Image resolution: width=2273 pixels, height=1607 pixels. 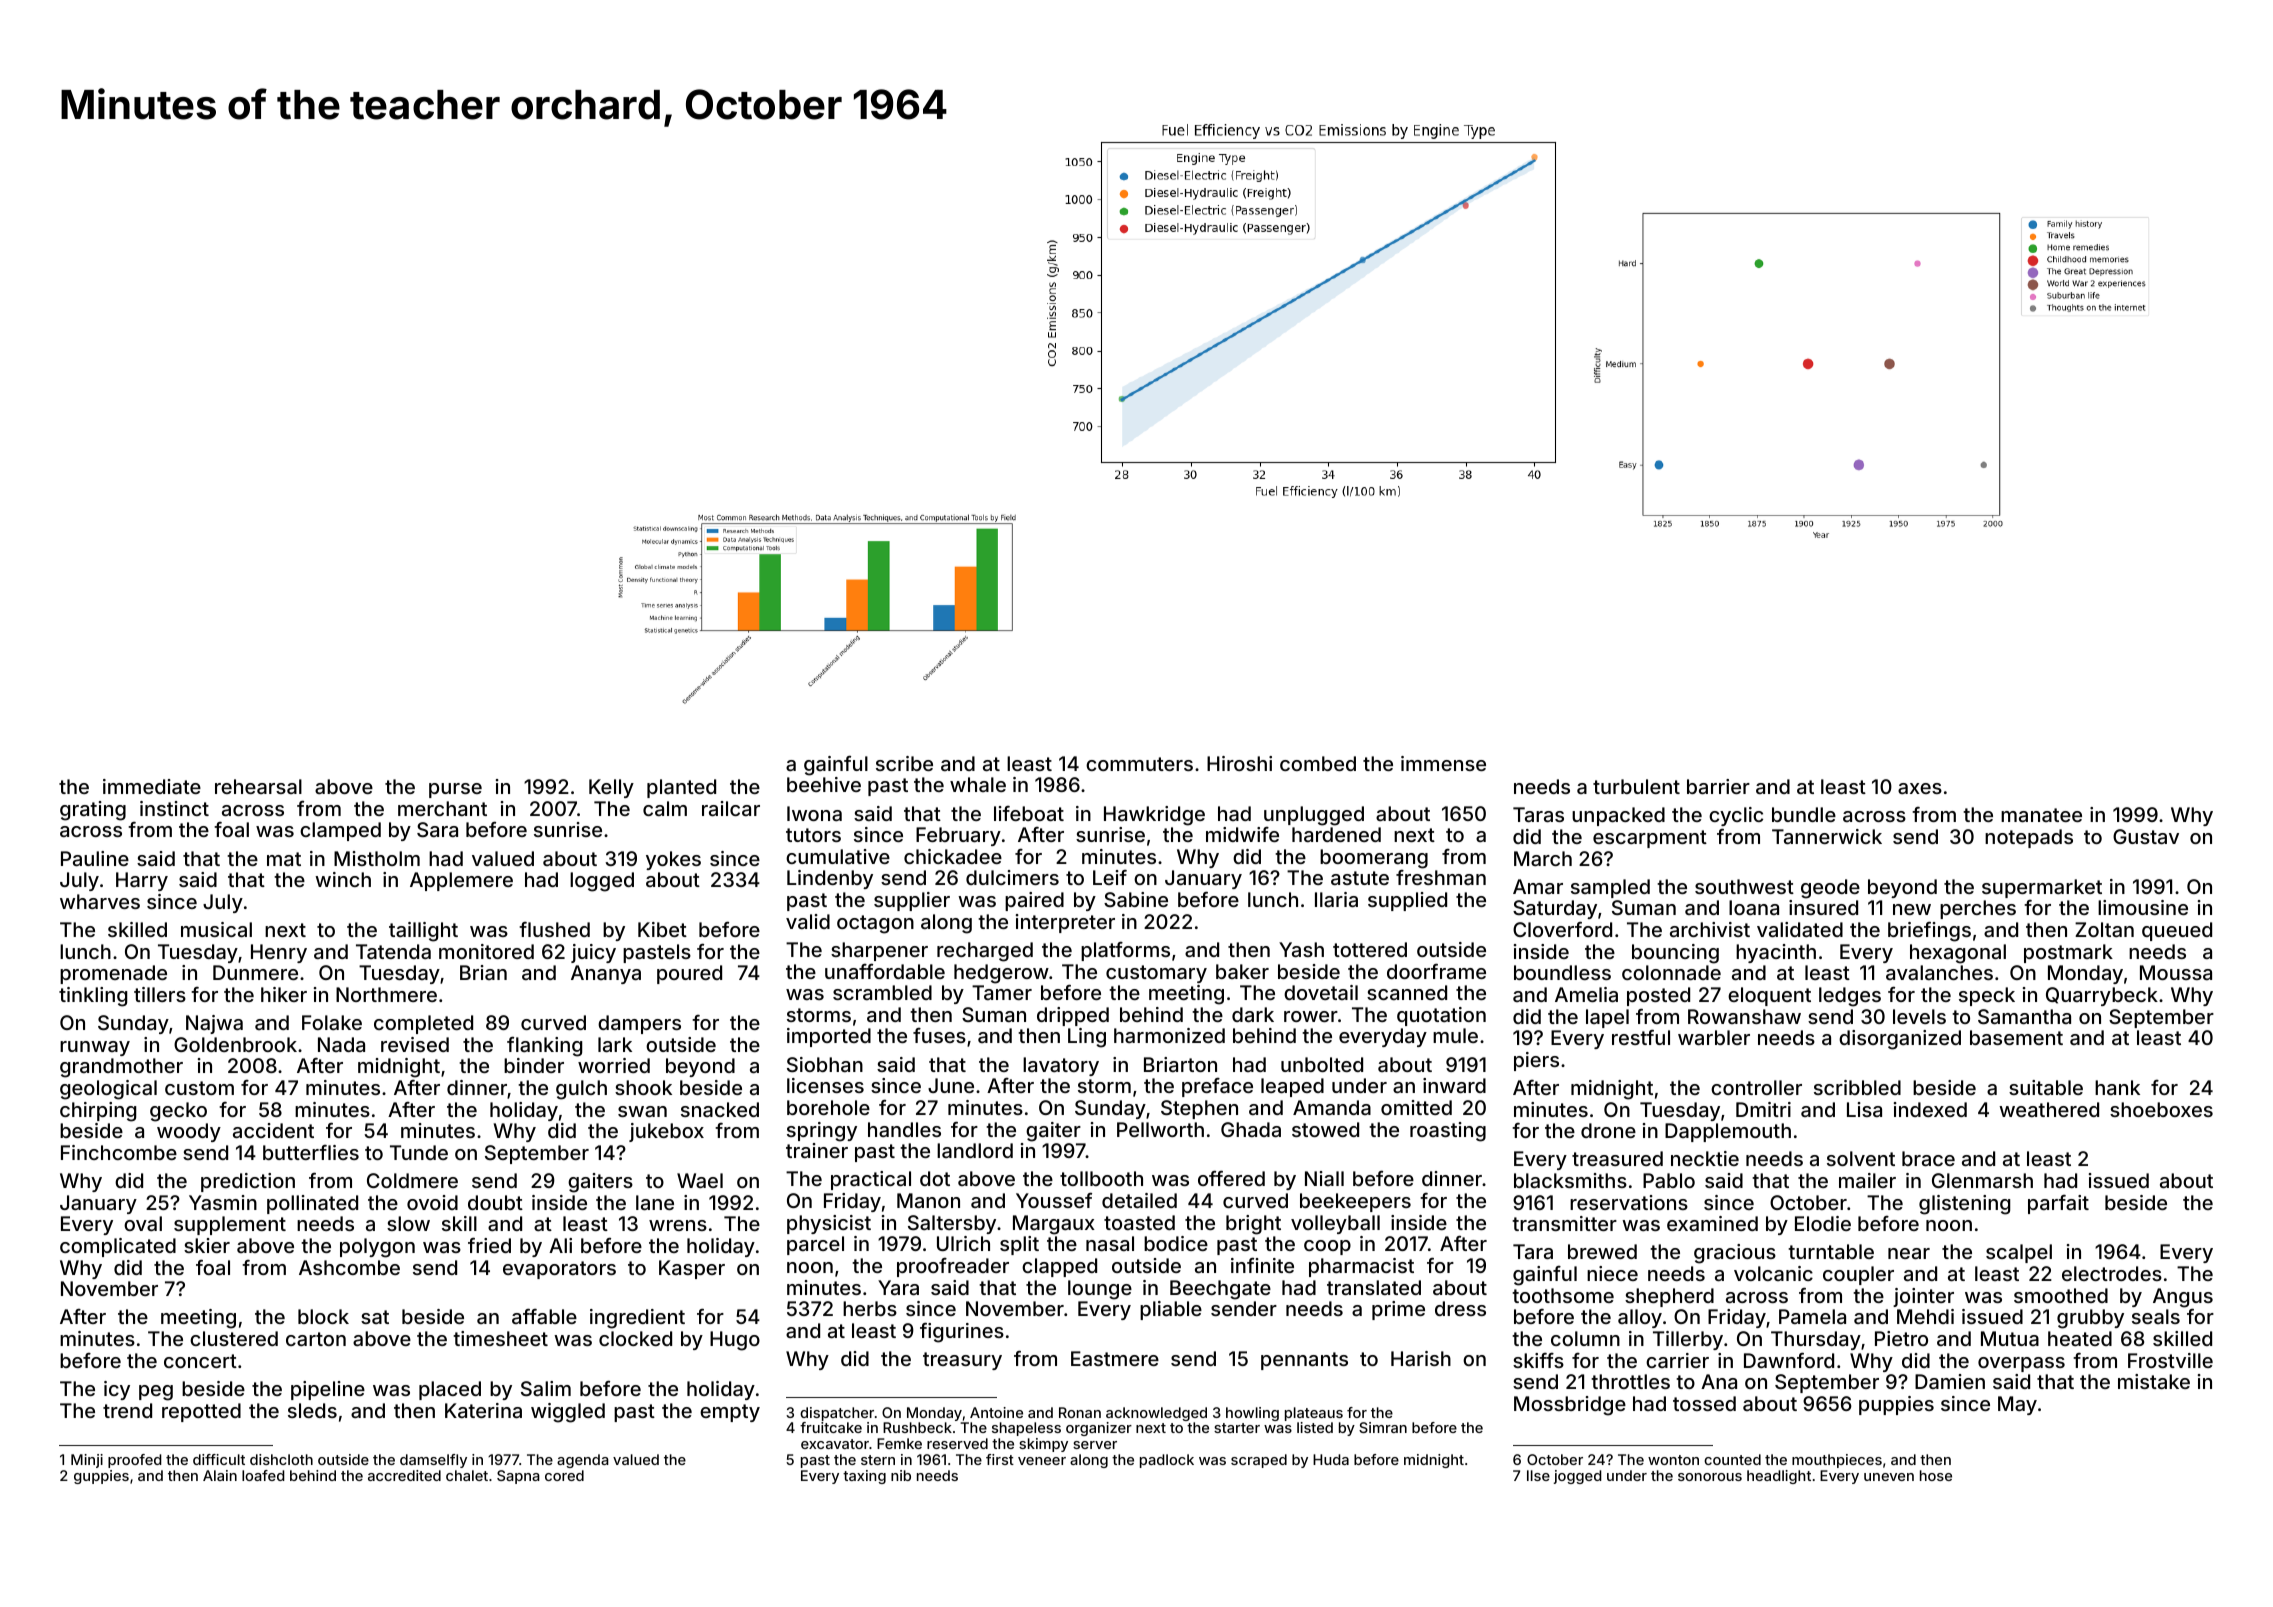 I want to click on brace, so click(x=1928, y=1158).
